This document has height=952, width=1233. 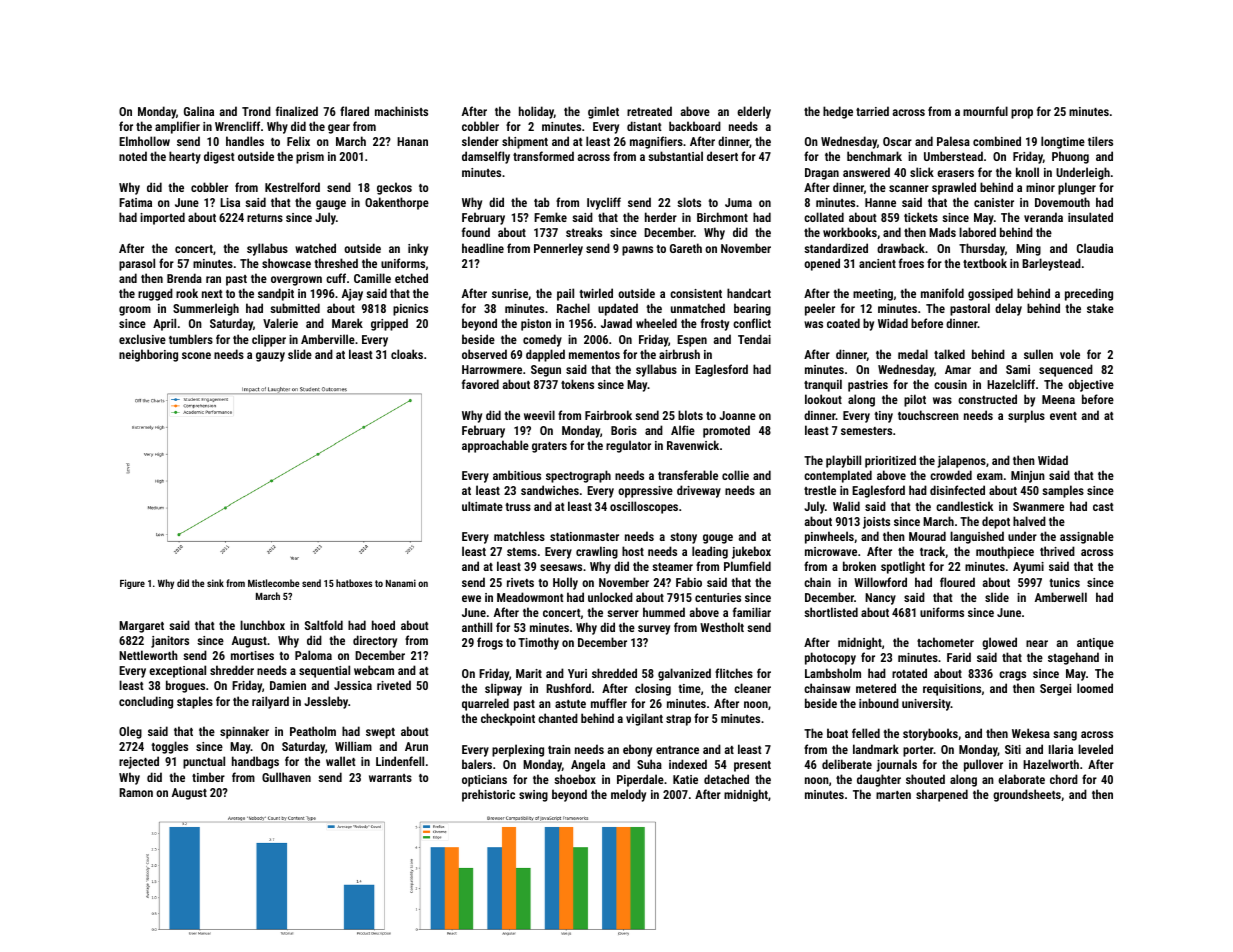 I want to click on prism, so click(x=310, y=158).
